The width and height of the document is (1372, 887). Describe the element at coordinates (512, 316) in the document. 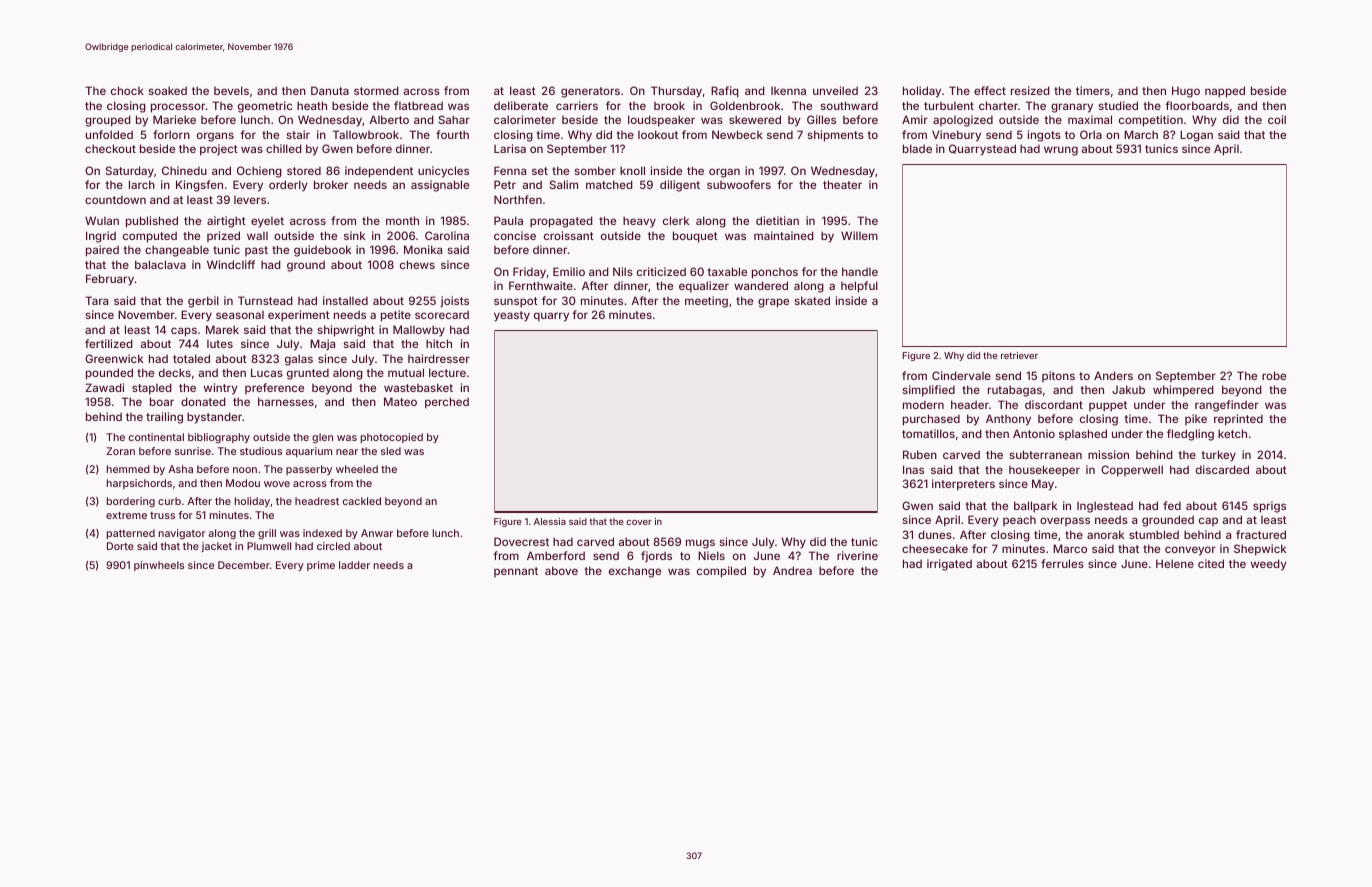

I see `yeasty` at that location.
